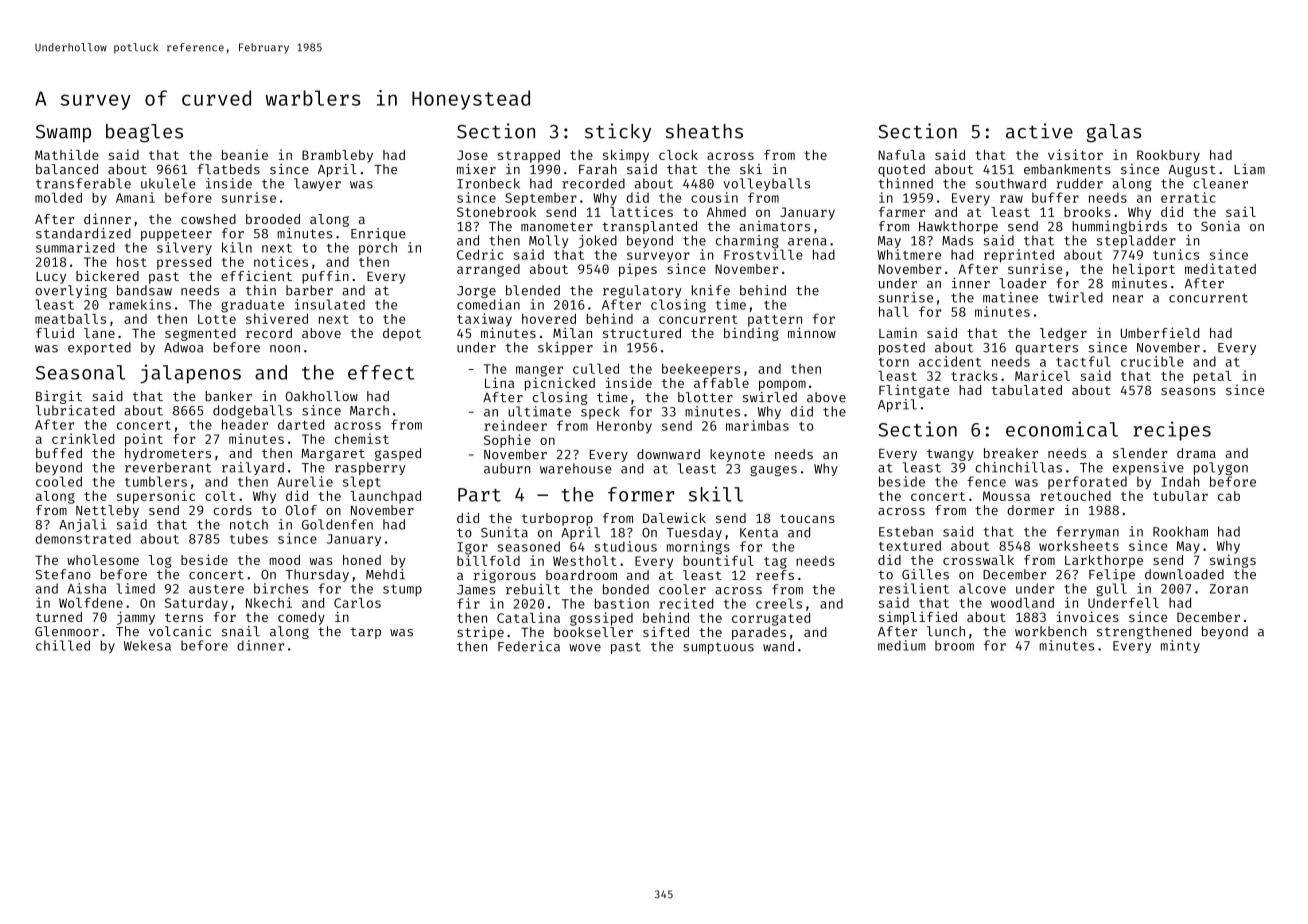 The height and width of the image is (924, 1308). I want to click on snail, so click(241, 631).
